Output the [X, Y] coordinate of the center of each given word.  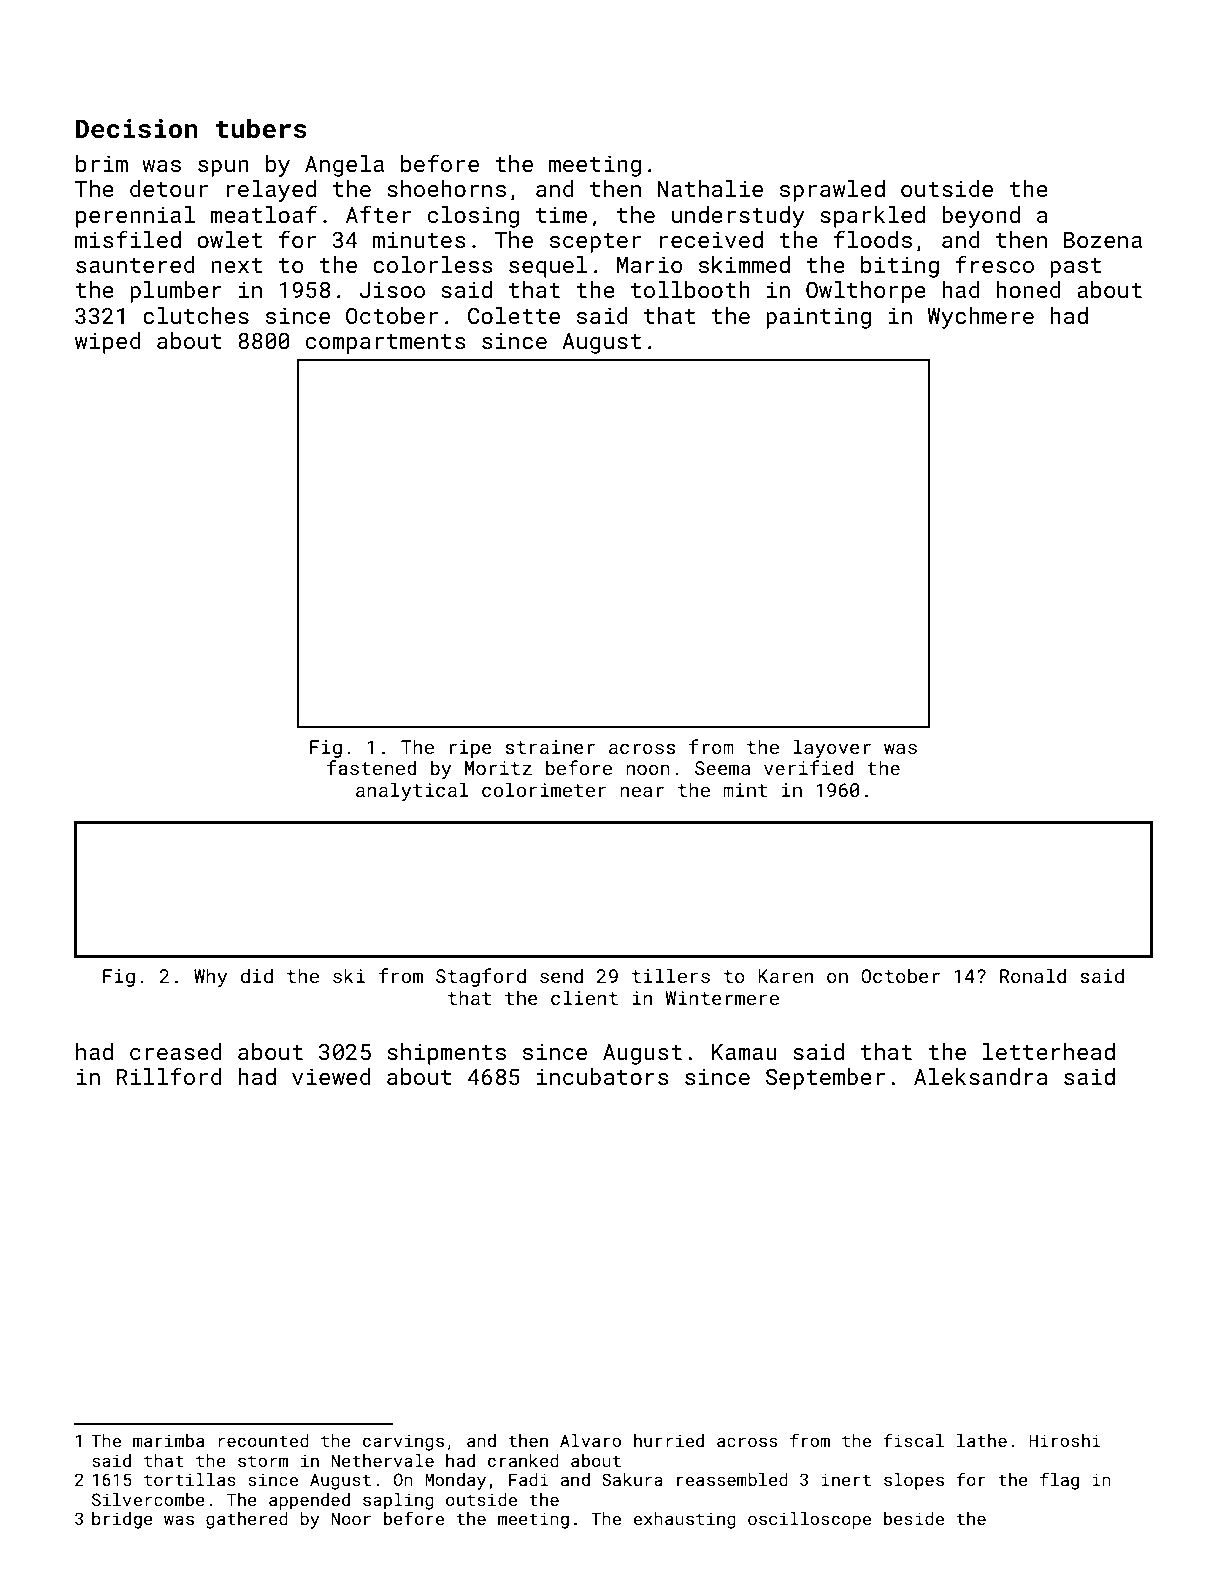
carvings [403, 1442]
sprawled [832, 191]
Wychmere [981, 318]
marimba [168, 1440]
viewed [331, 1076]
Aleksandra [980, 1076]
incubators [603, 1076]
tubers [261, 128]
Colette [514, 315]
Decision [137, 129]
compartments [386, 344]
